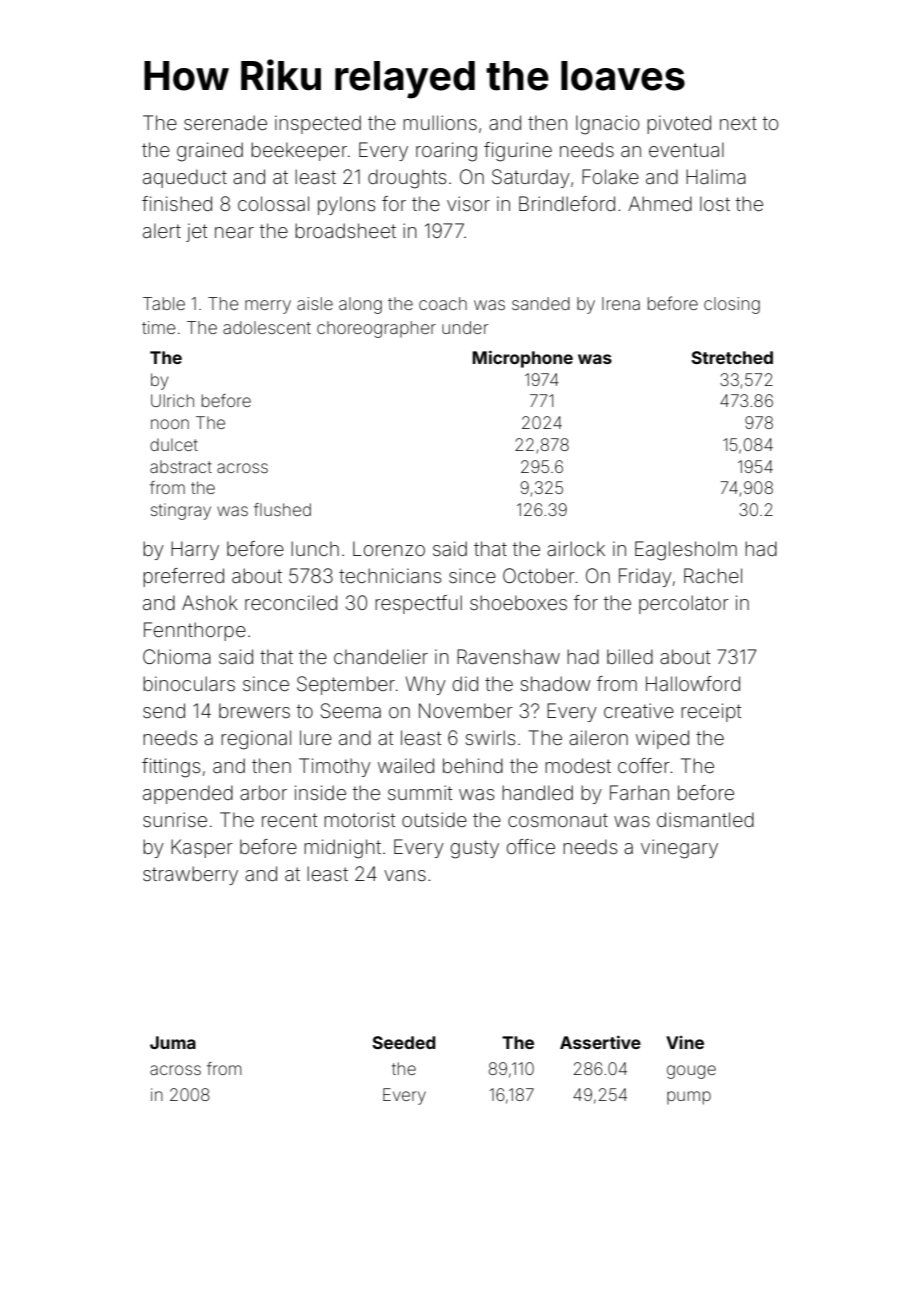  I want to click on mullions, so click(440, 122).
